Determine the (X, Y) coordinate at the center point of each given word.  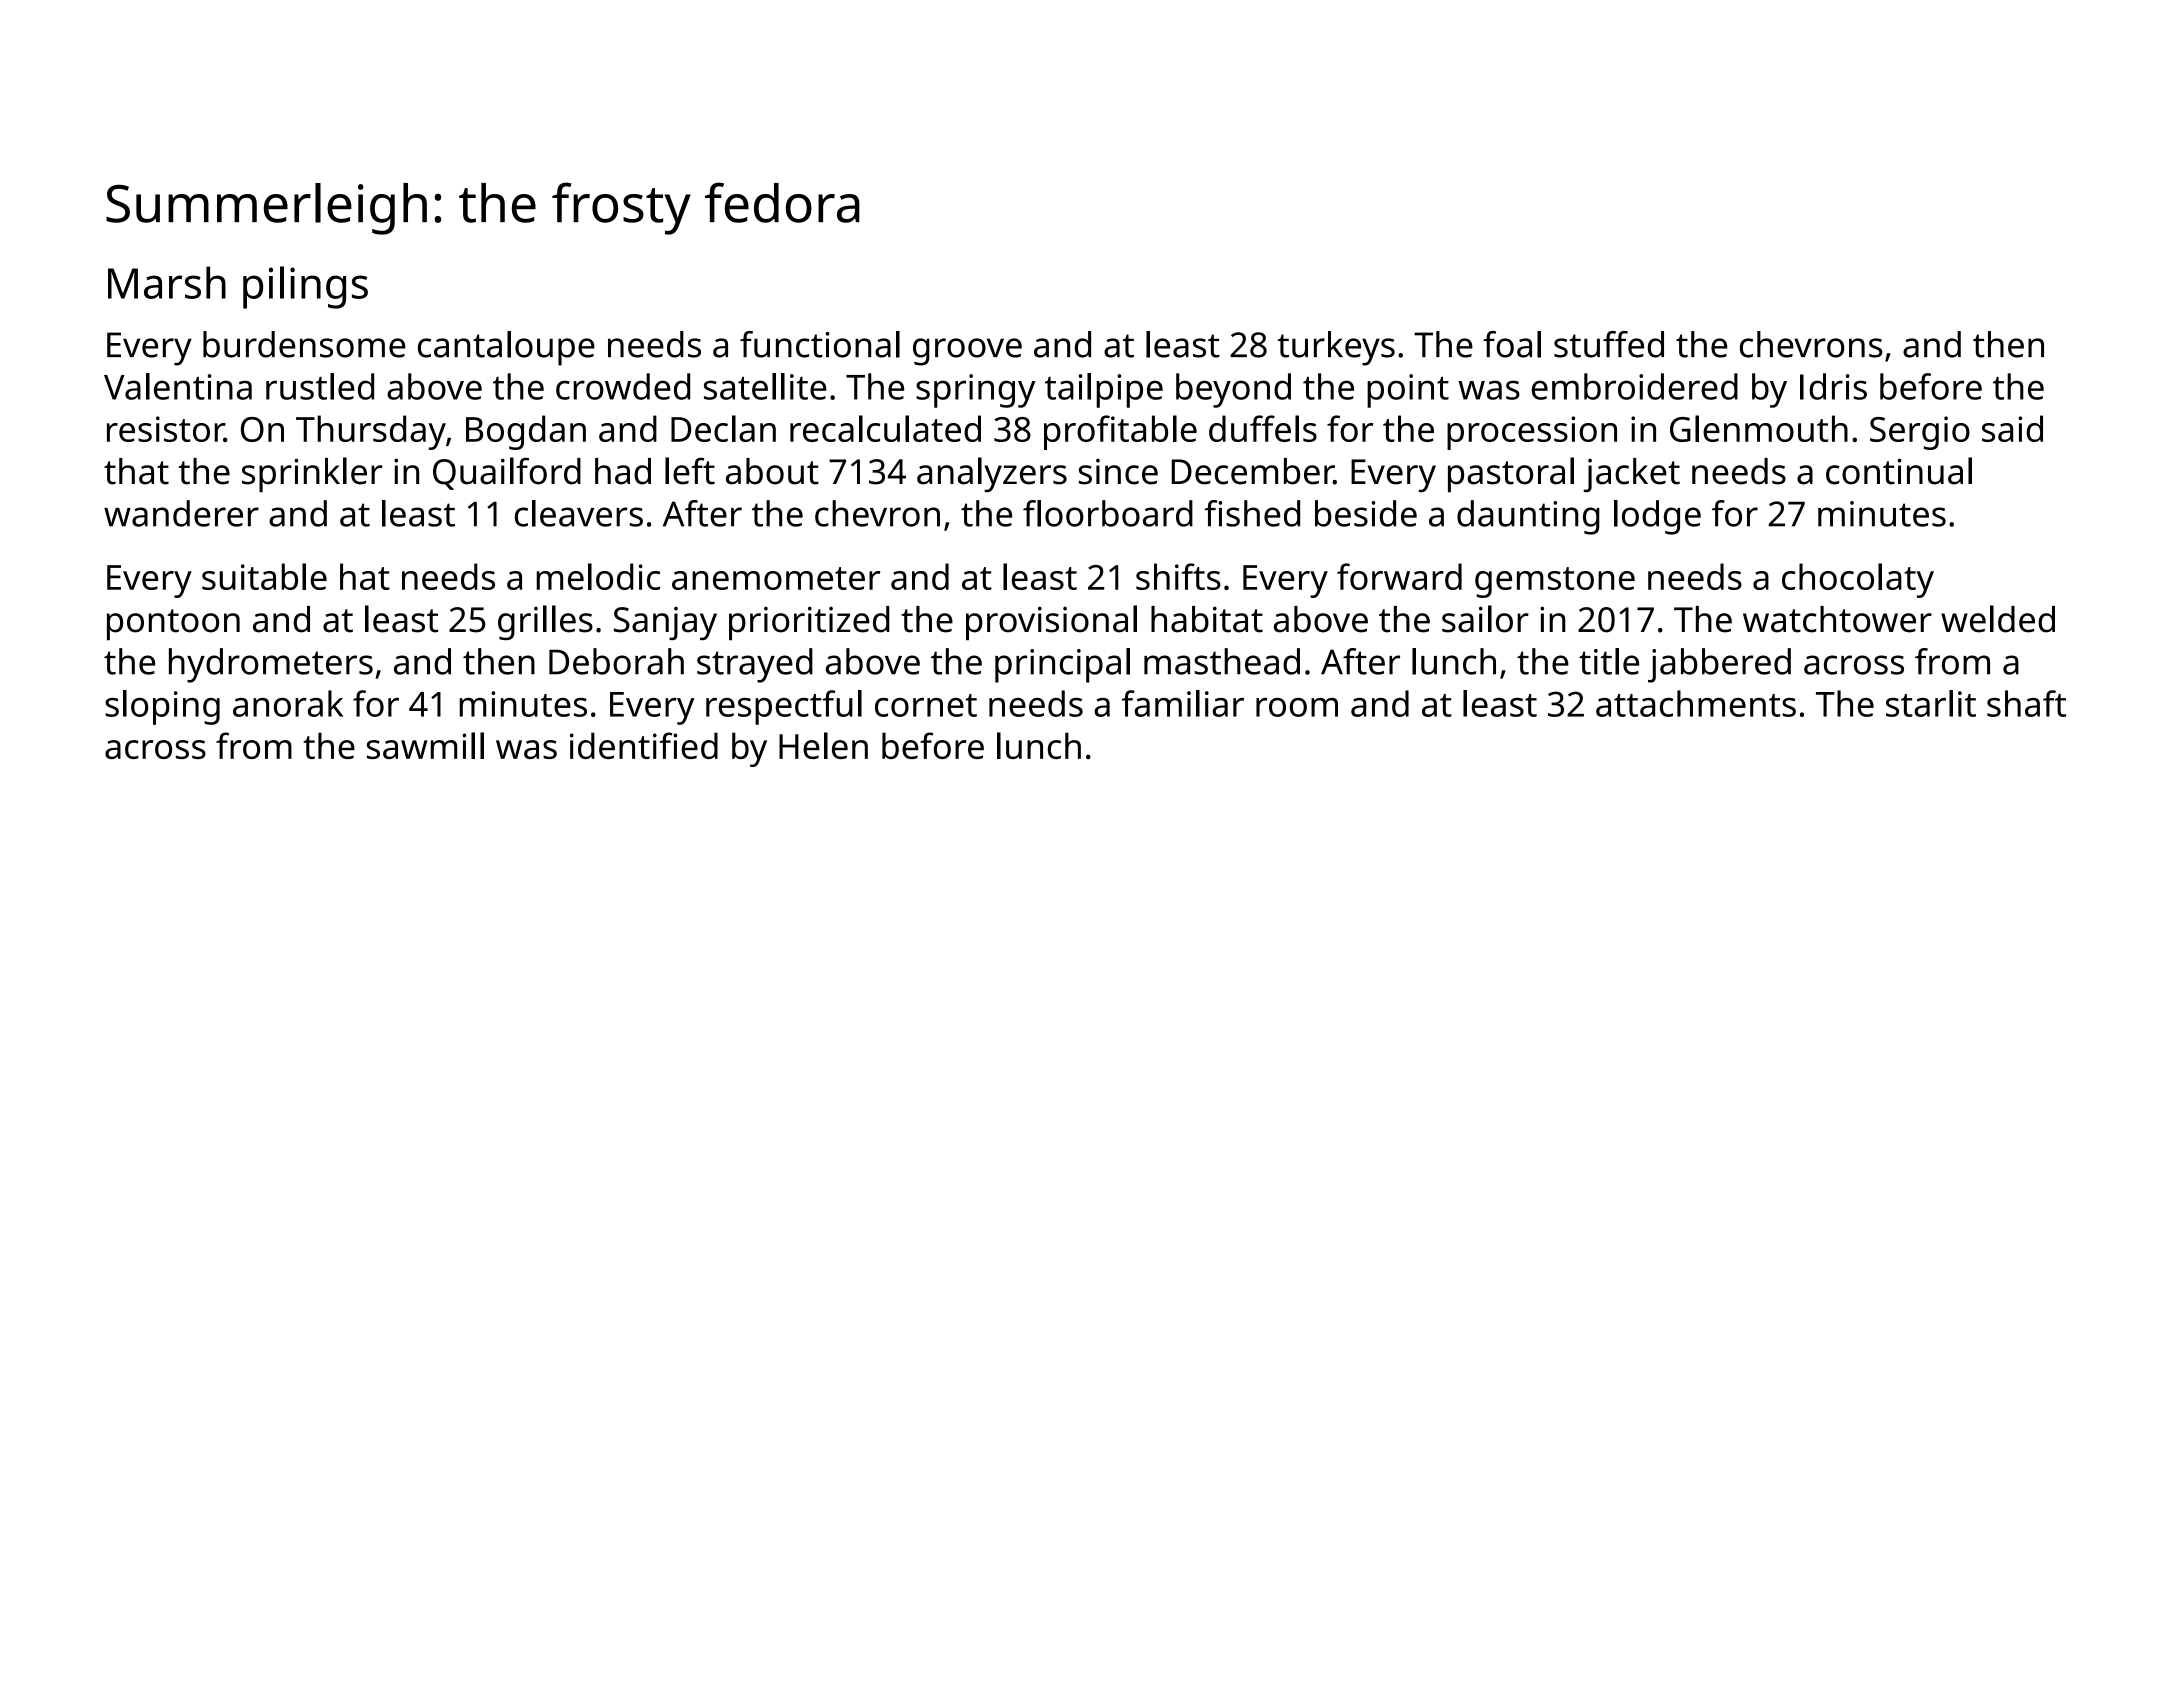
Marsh (167, 282)
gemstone (1555, 582)
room (1297, 707)
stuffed (1609, 344)
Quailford (507, 473)
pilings (305, 287)
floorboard (1108, 513)
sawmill (425, 745)
